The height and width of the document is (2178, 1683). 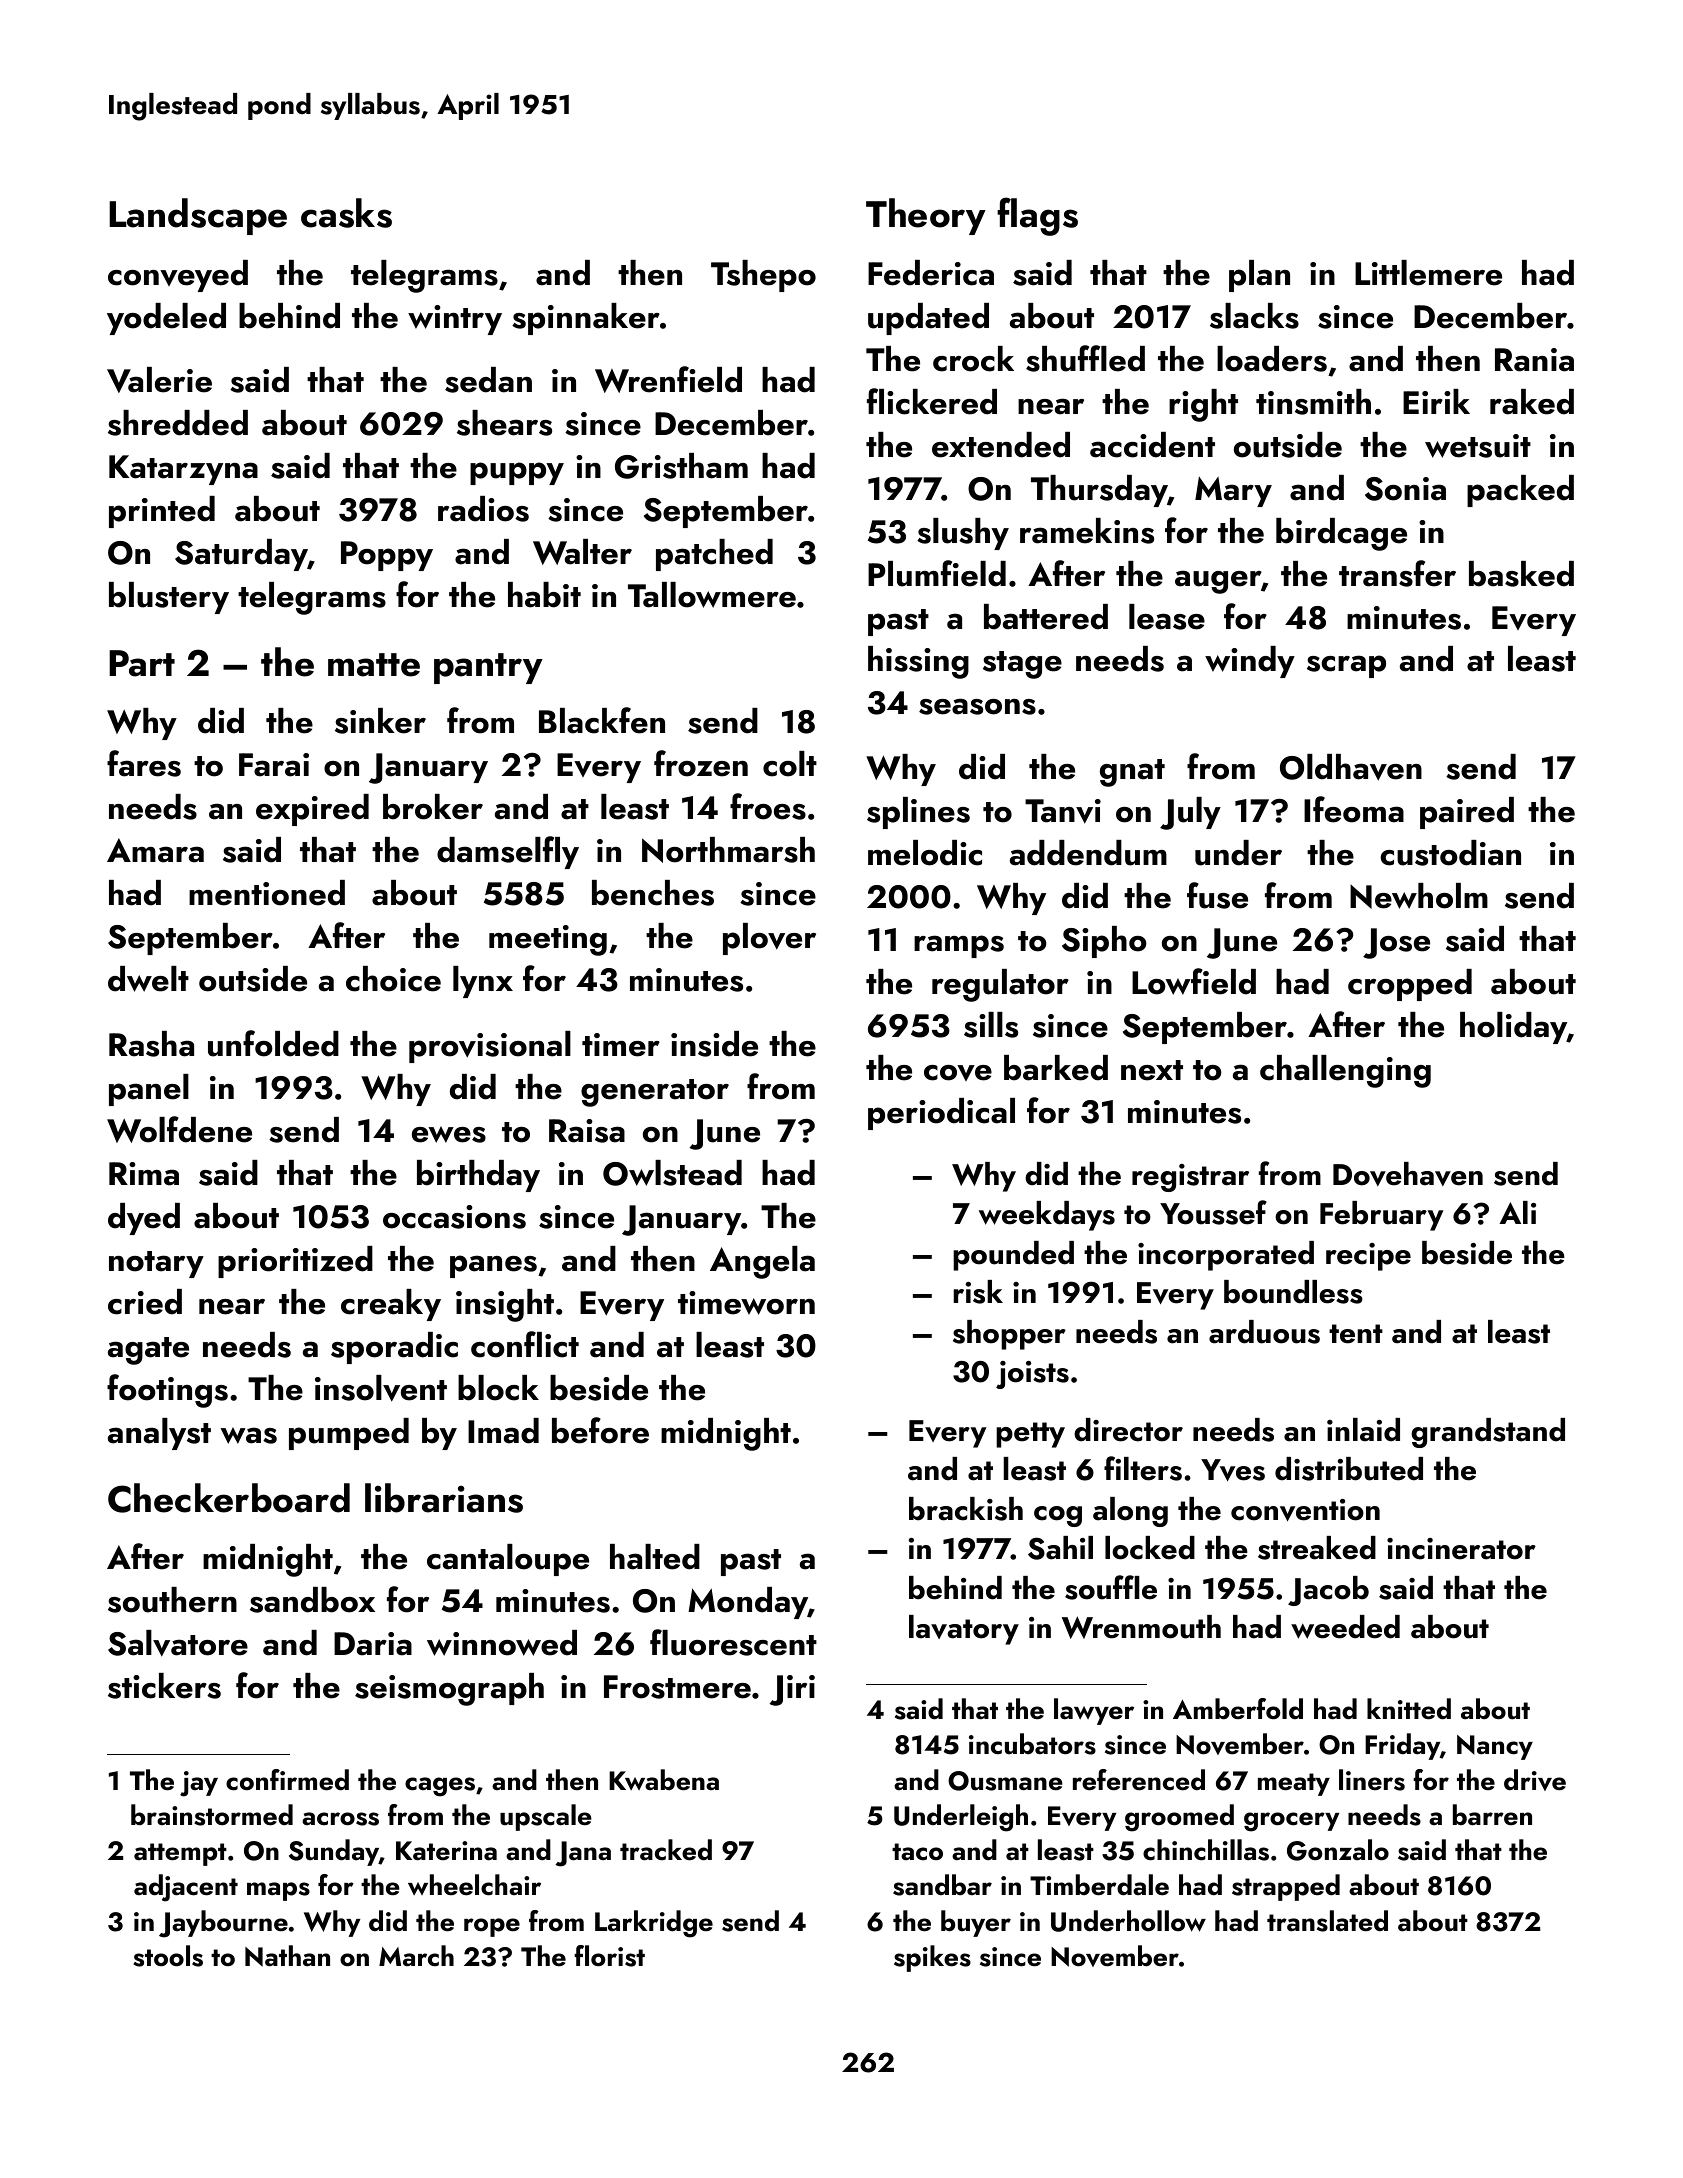 What do you see at coordinates (1327, 1921) in the document?
I see `translated` at bounding box center [1327, 1921].
